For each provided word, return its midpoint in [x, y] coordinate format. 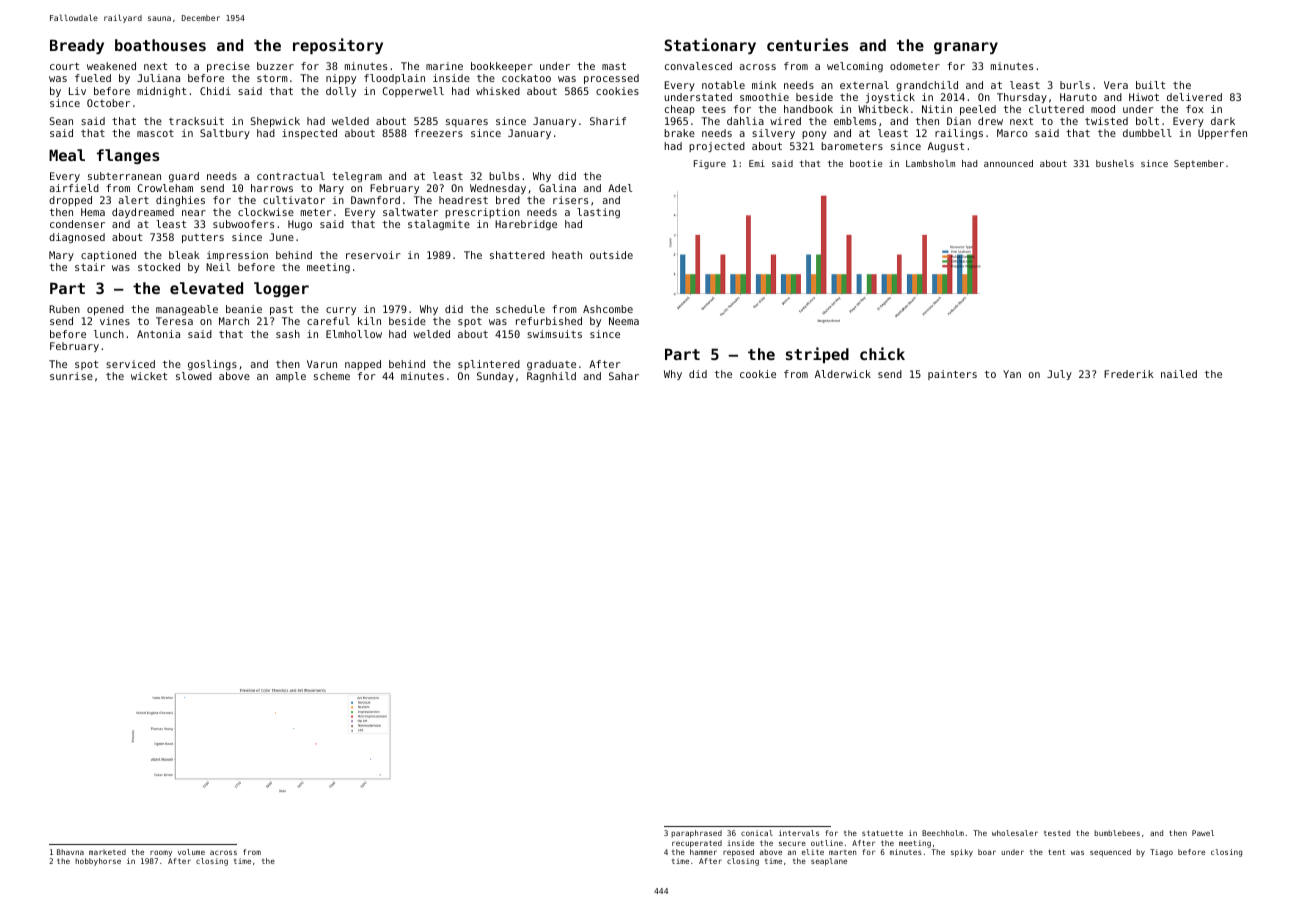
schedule [520, 309]
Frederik [1129, 374]
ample [291, 377]
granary [966, 48]
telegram [357, 177]
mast [614, 66]
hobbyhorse [98, 862]
